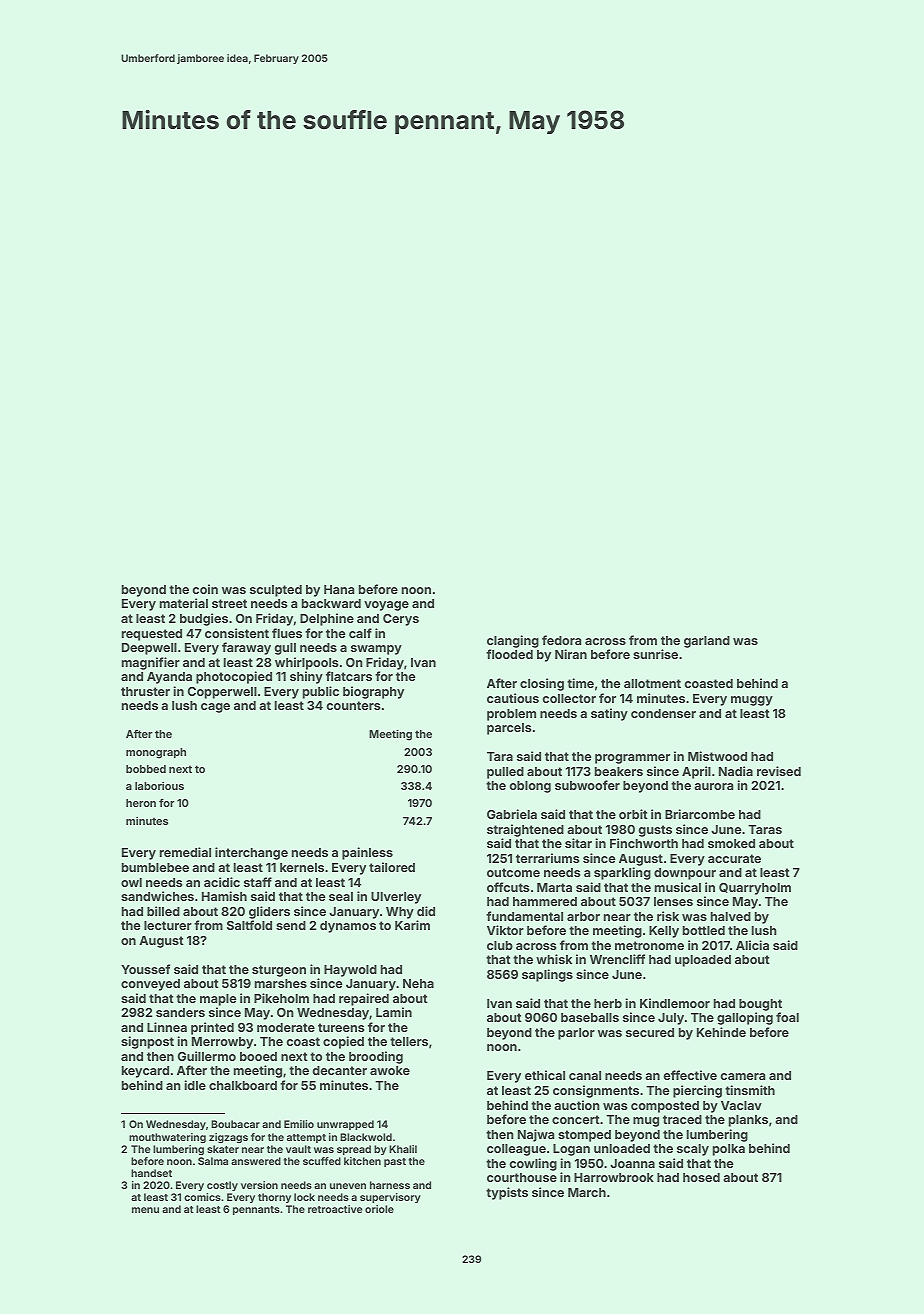 The image size is (924, 1314). Describe the element at coordinates (713, 786) in the screenshot. I see `aurora` at that location.
